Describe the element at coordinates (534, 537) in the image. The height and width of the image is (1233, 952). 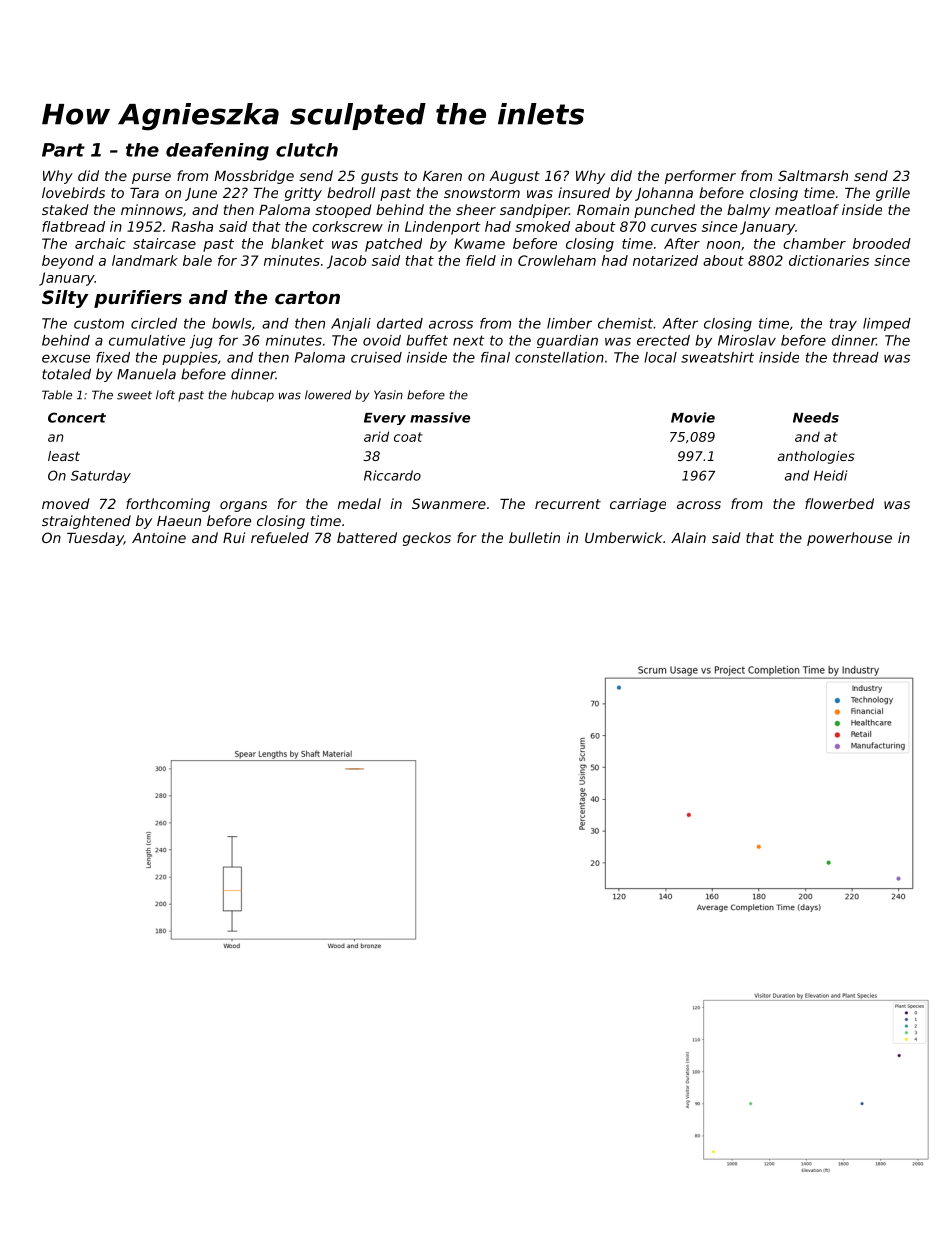
I see `bulletin` at that location.
